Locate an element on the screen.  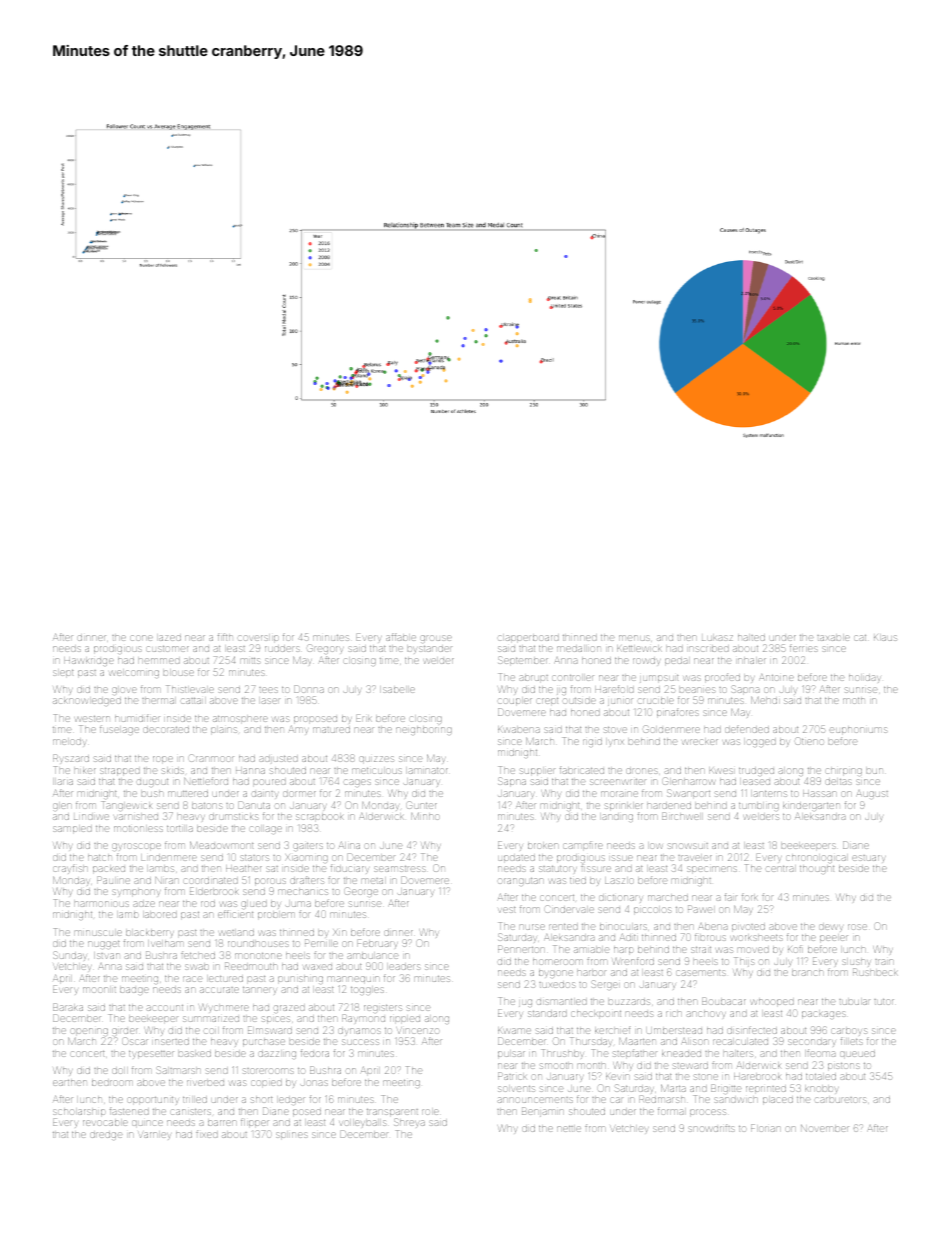
Gunter is located at coordinates (421, 805).
